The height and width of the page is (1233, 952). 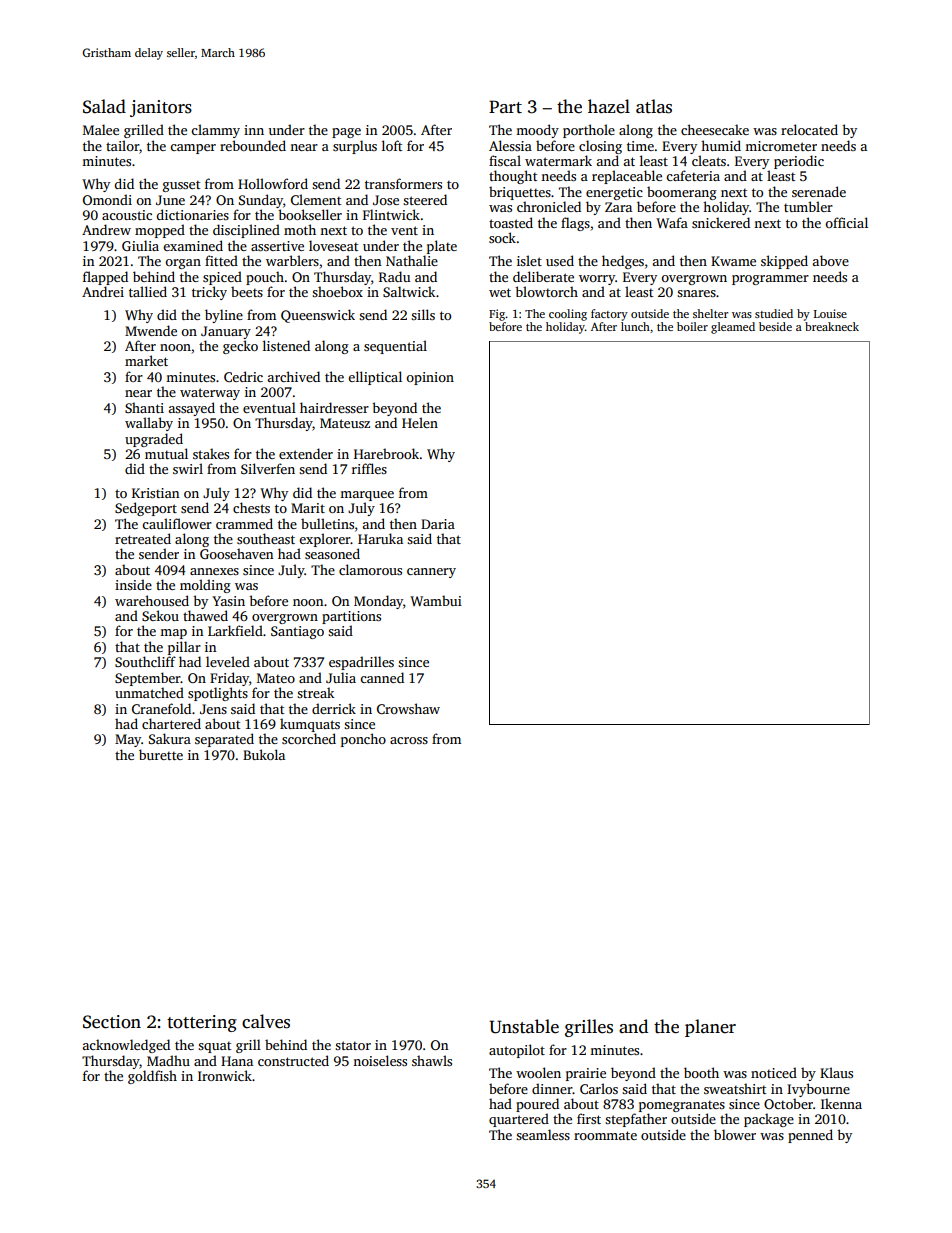 What do you see at coordinates (151, 330) in the page?
I see `Mwende` at bounding box center [151, 330].
